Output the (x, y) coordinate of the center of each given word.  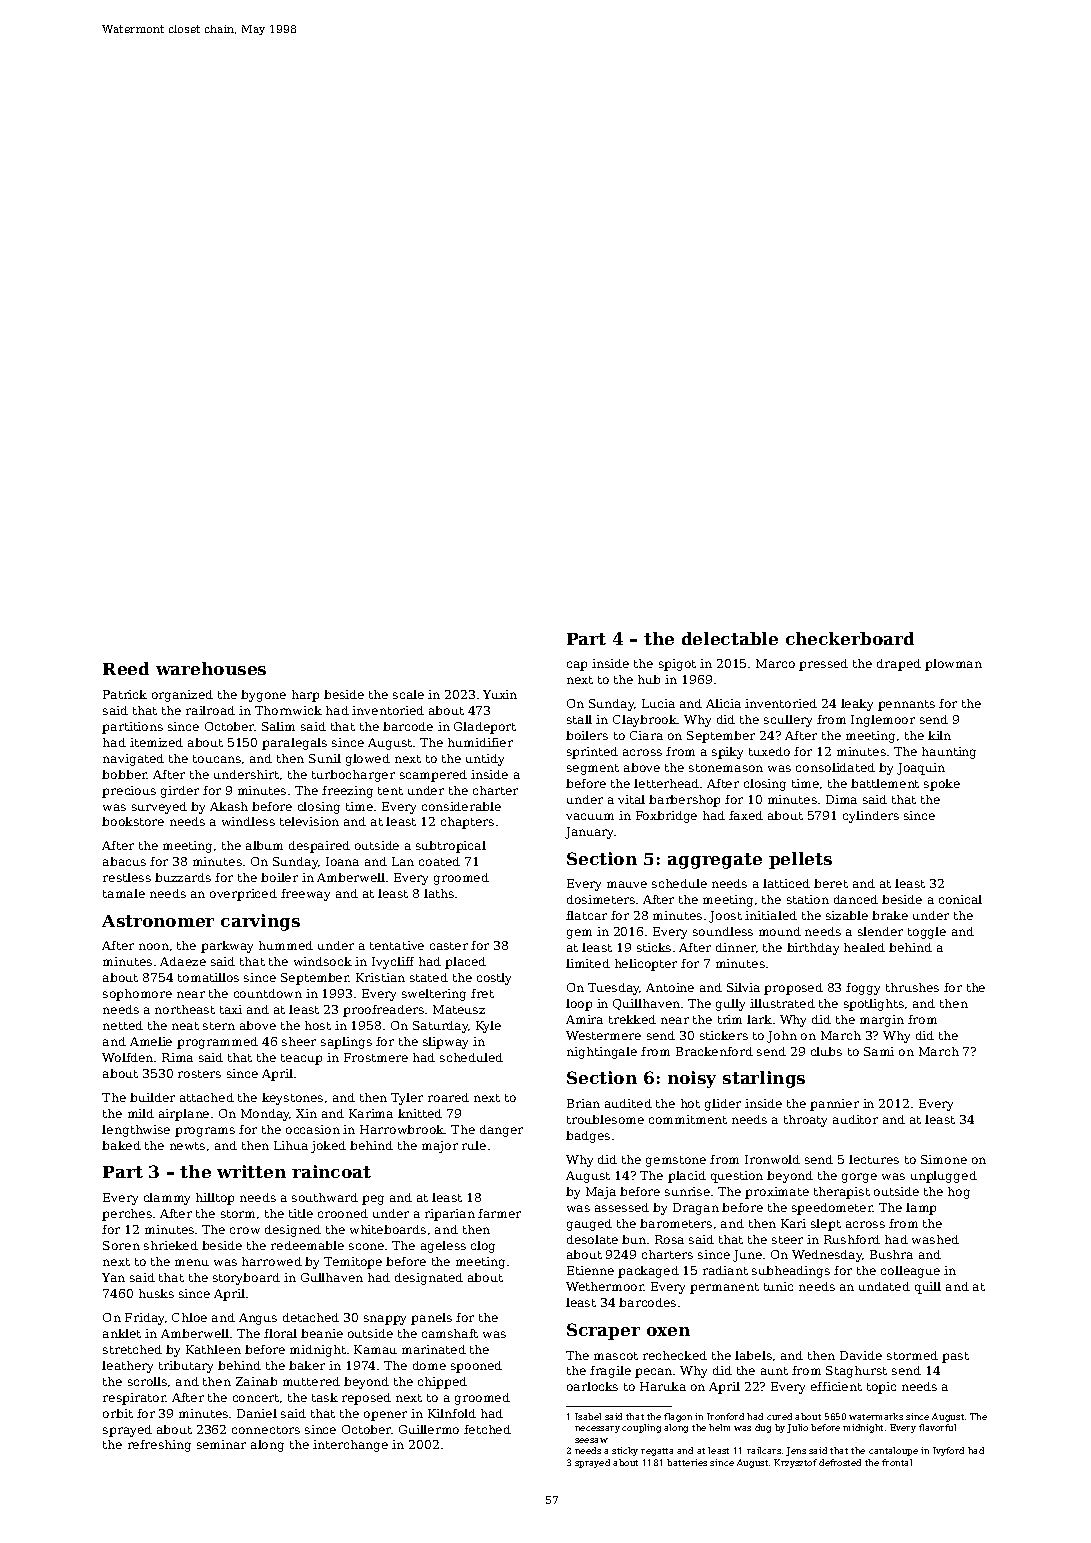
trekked (632, 1019)
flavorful (937, 1427)
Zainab (256, 1381)
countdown (268, 993)
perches (127, 1215)
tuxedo (769, 751)
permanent (724, 1288)
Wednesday (827, 1256)
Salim (278, 726)
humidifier (480, 742)
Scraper (603, 1331)
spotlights (874, 1005)
